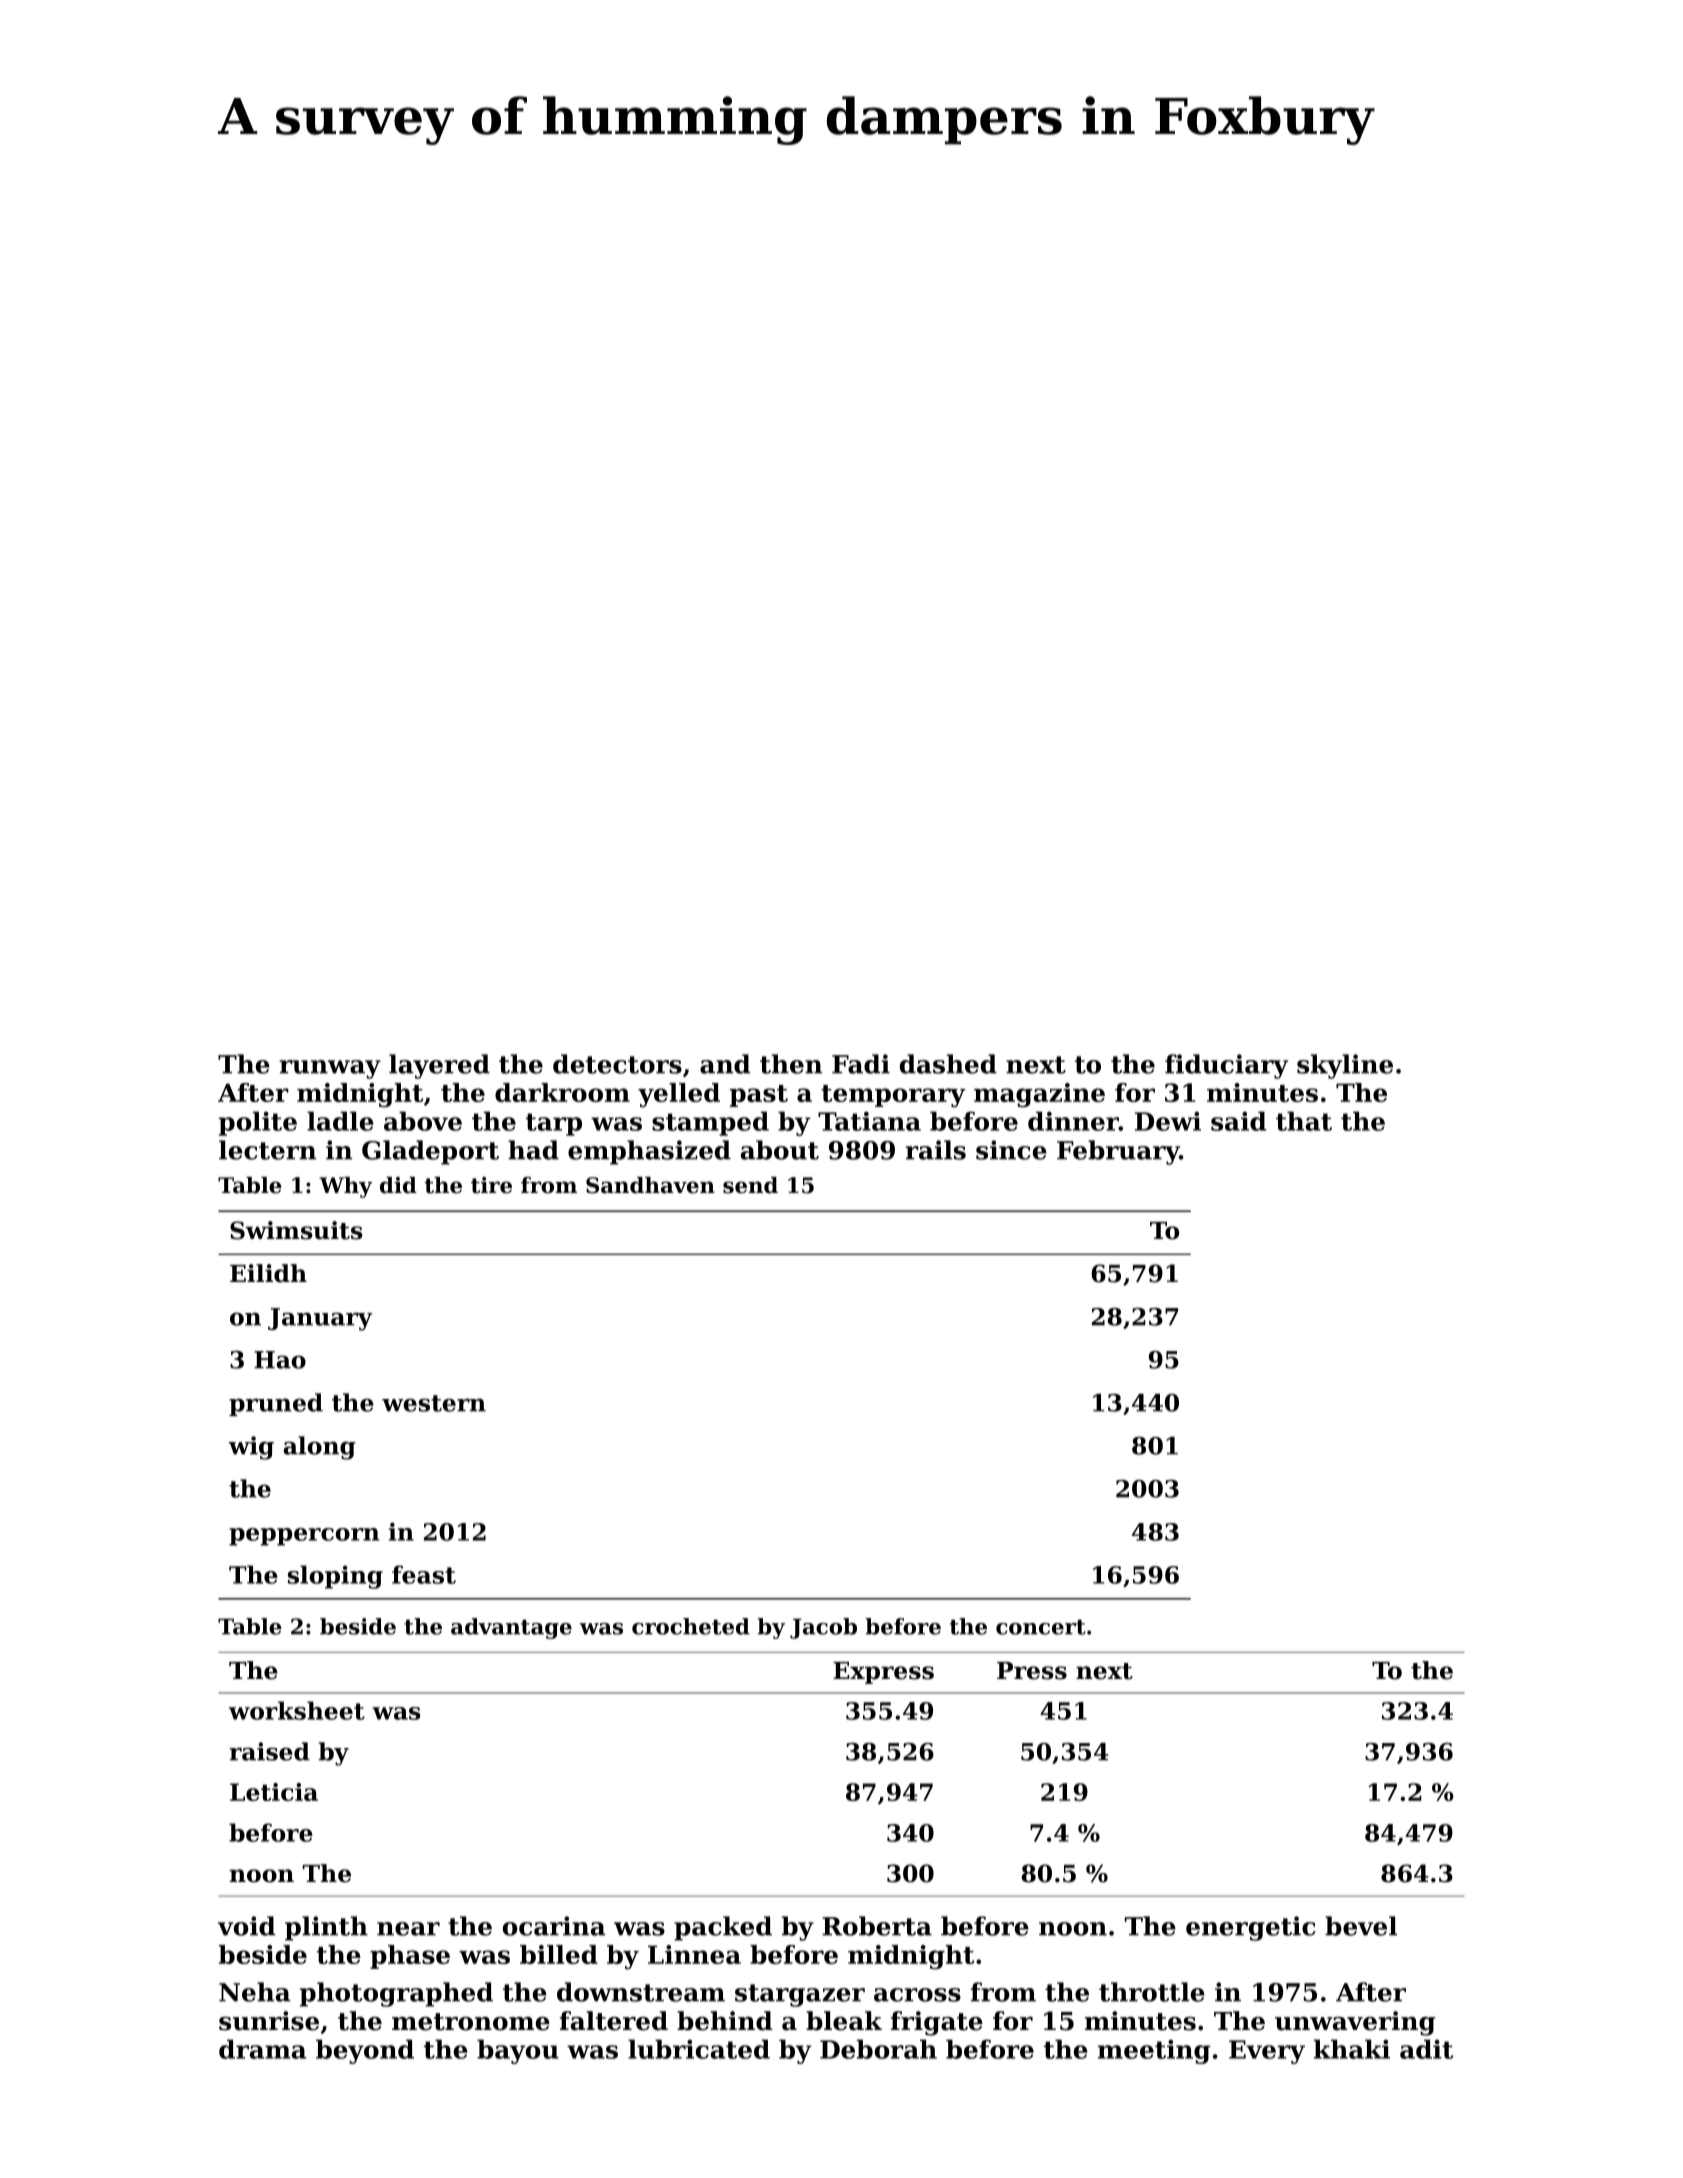 The height and width of the screenshot is (2178, 1683). I want to click on concert, so click(1041, 1627).
